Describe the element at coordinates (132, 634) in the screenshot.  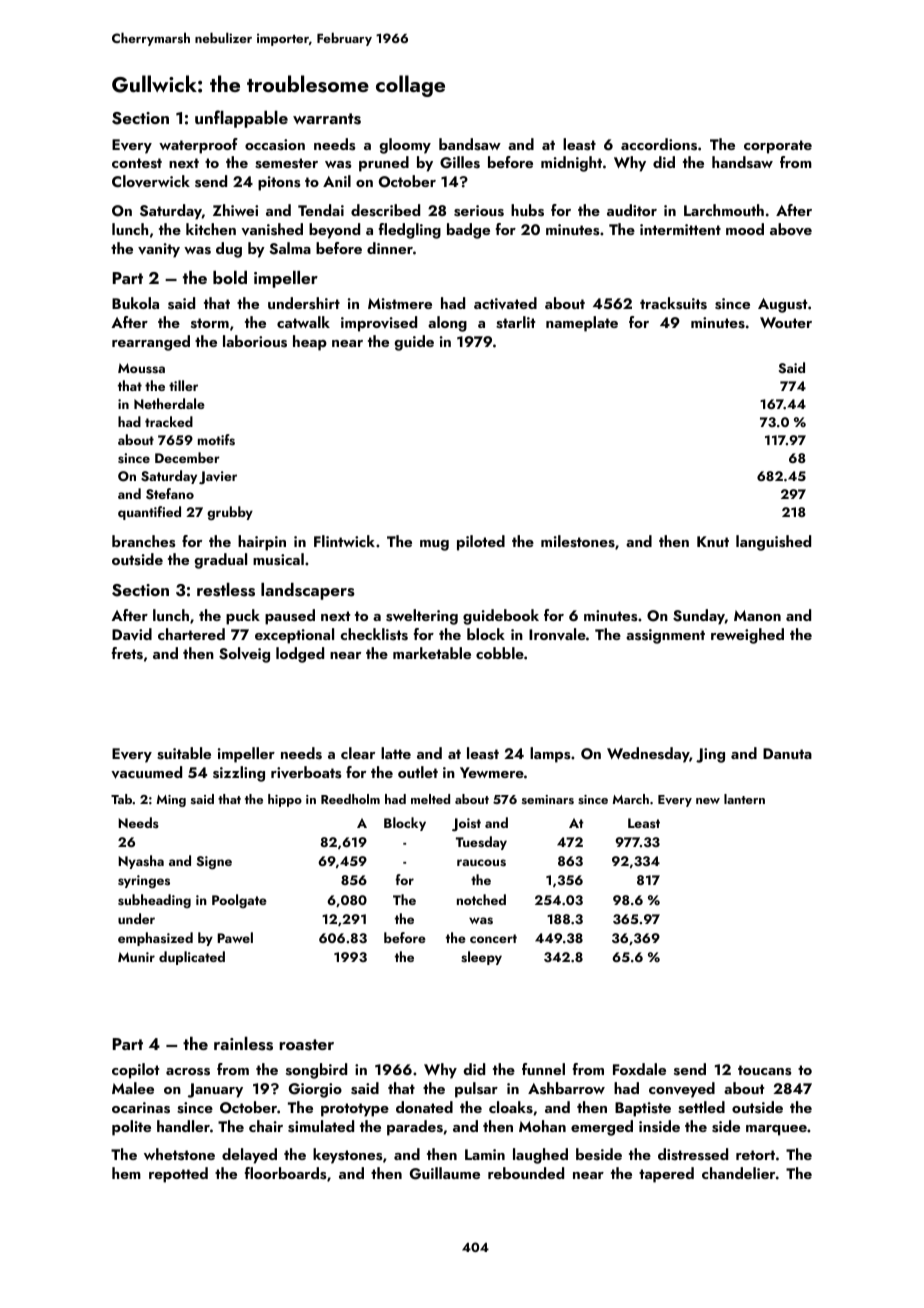
I see `David` at that location.
